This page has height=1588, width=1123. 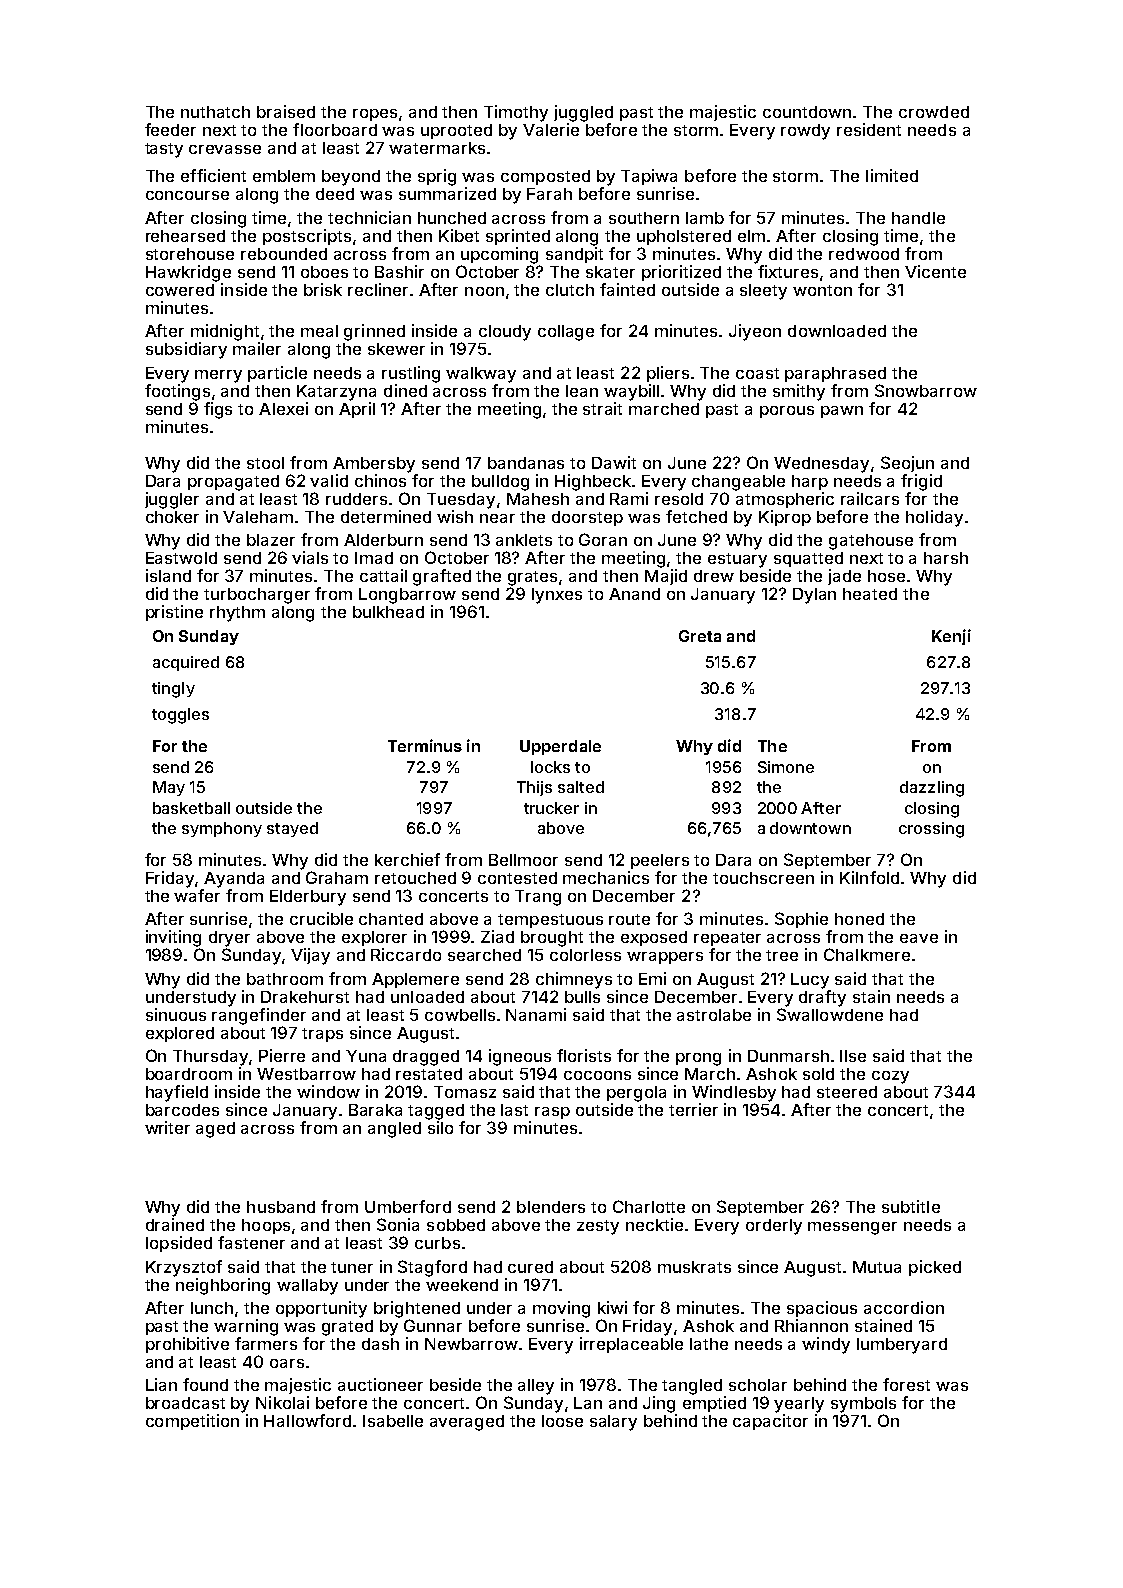 I want to click on Hallowford, so click(x=307, y=1420).
